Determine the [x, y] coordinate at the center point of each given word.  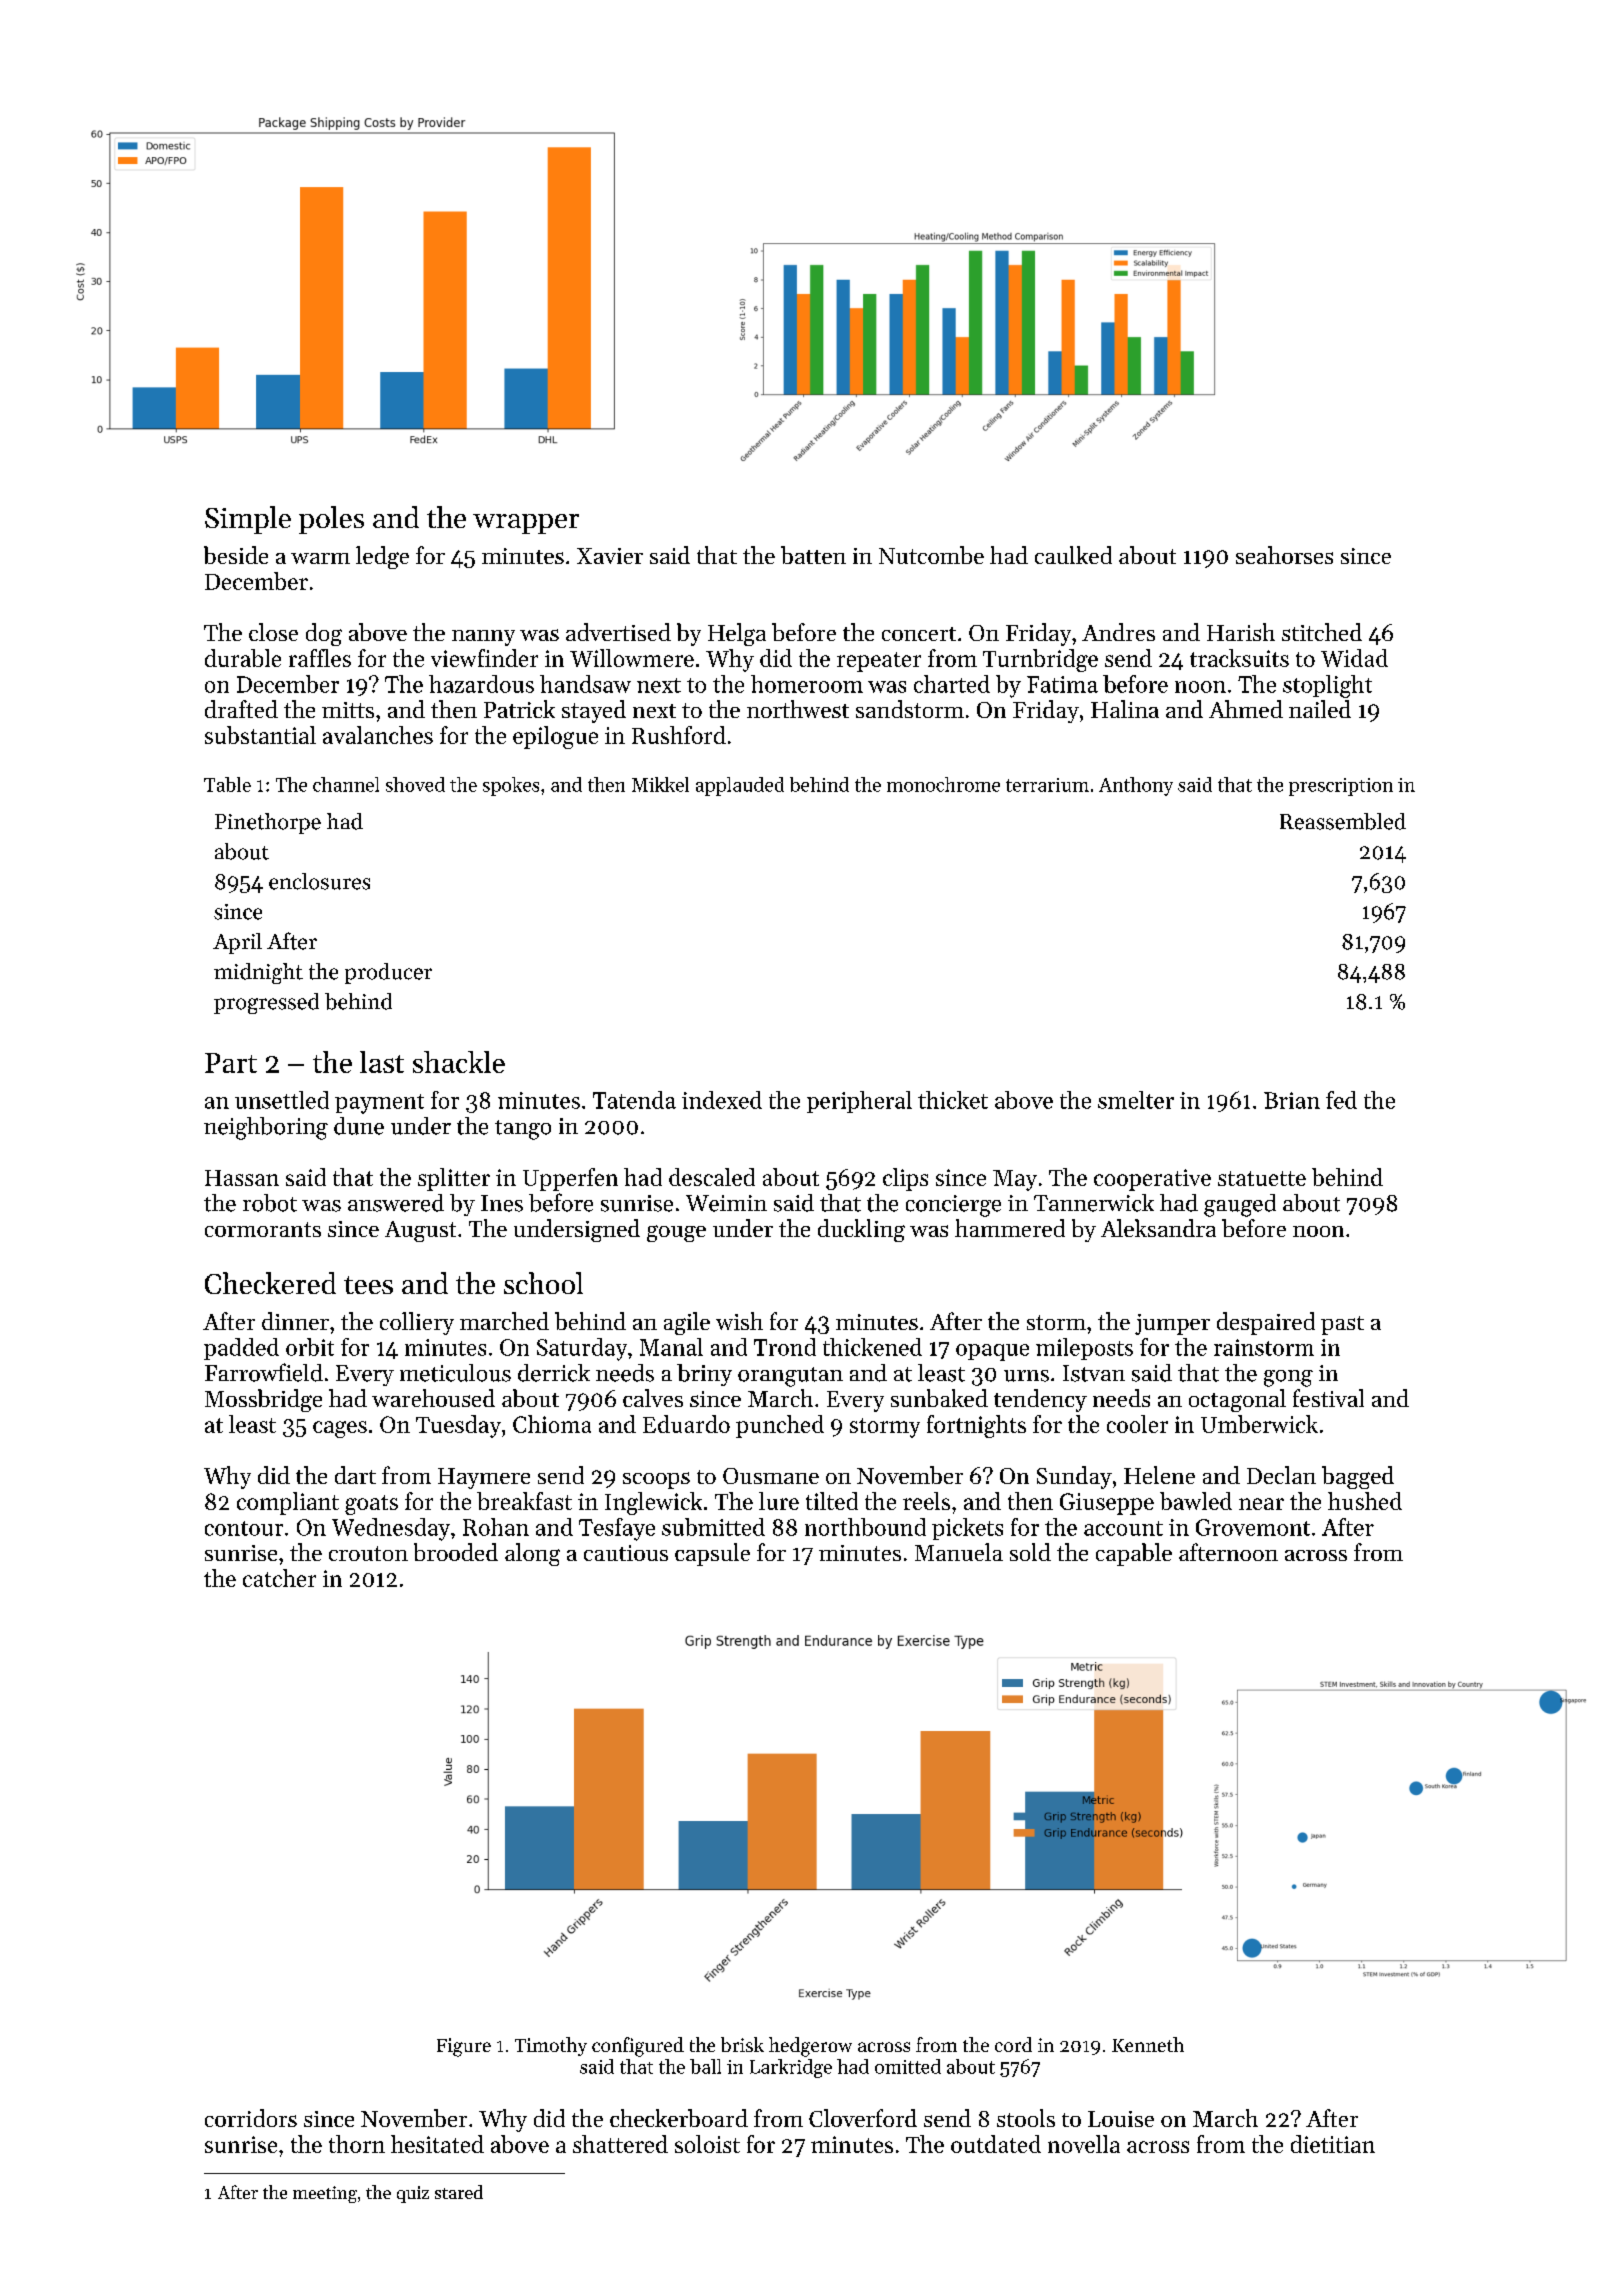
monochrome [943, 784]
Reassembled [1343, 821]
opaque [992, 1352]
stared [459, 2192]
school [543, 1283]
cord [1013, 2044]
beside [236, 555]
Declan [1281, 1475]
